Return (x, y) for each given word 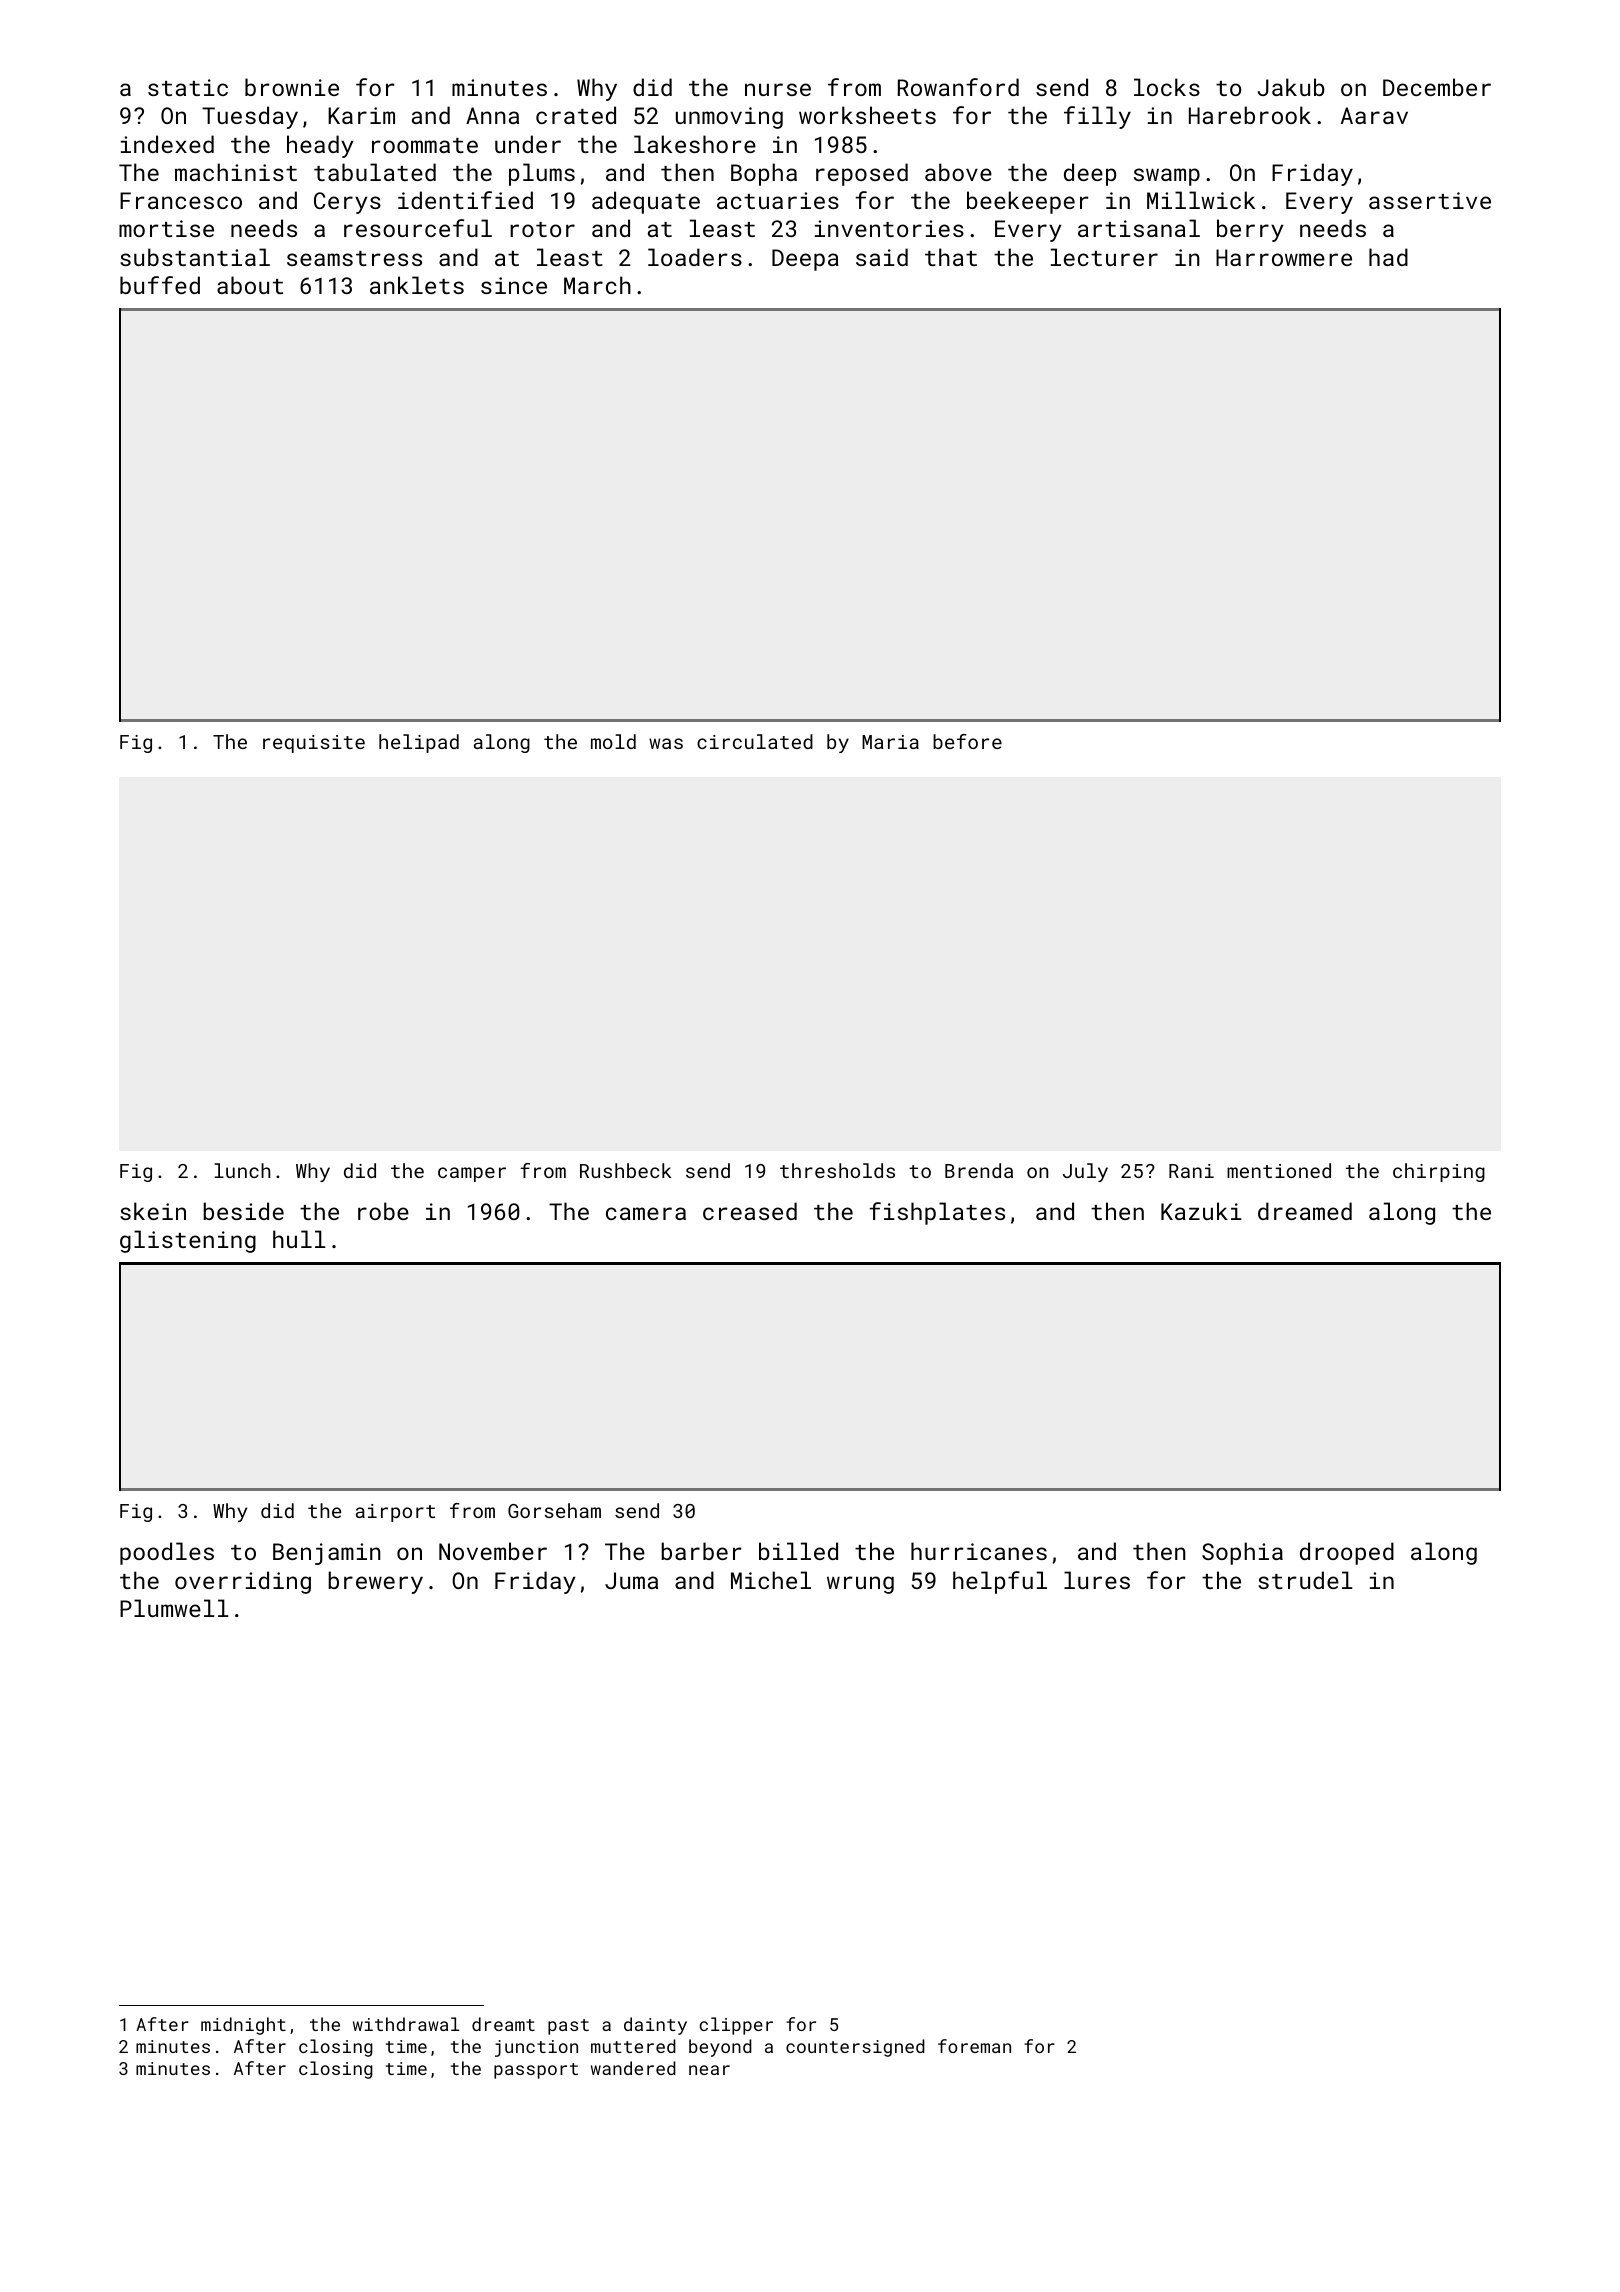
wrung (860, 1585)
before (967, 741)
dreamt (503, 2024)
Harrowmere (1284, 257)
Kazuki (1201, 1211)
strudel (1305, 1580)
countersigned (855, 2048)
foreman (974, 2046)
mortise (166, 228)
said (882, 257)
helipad (419, 743)
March (597, 285)
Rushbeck (625, 1170)
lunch (242, 1170)
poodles (167, 1553)
